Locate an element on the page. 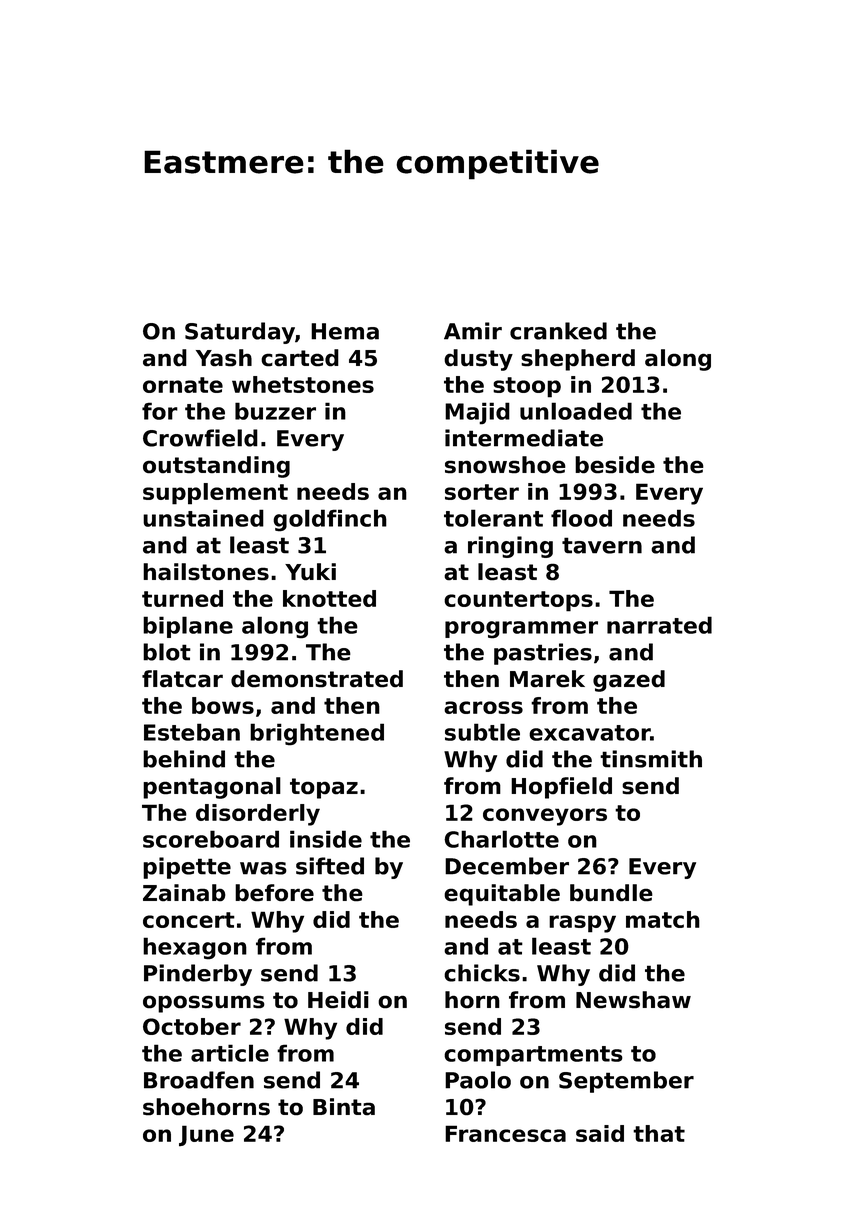 This image has height=1214, width=856. demonstrated is located at coordinates (317, 679).
